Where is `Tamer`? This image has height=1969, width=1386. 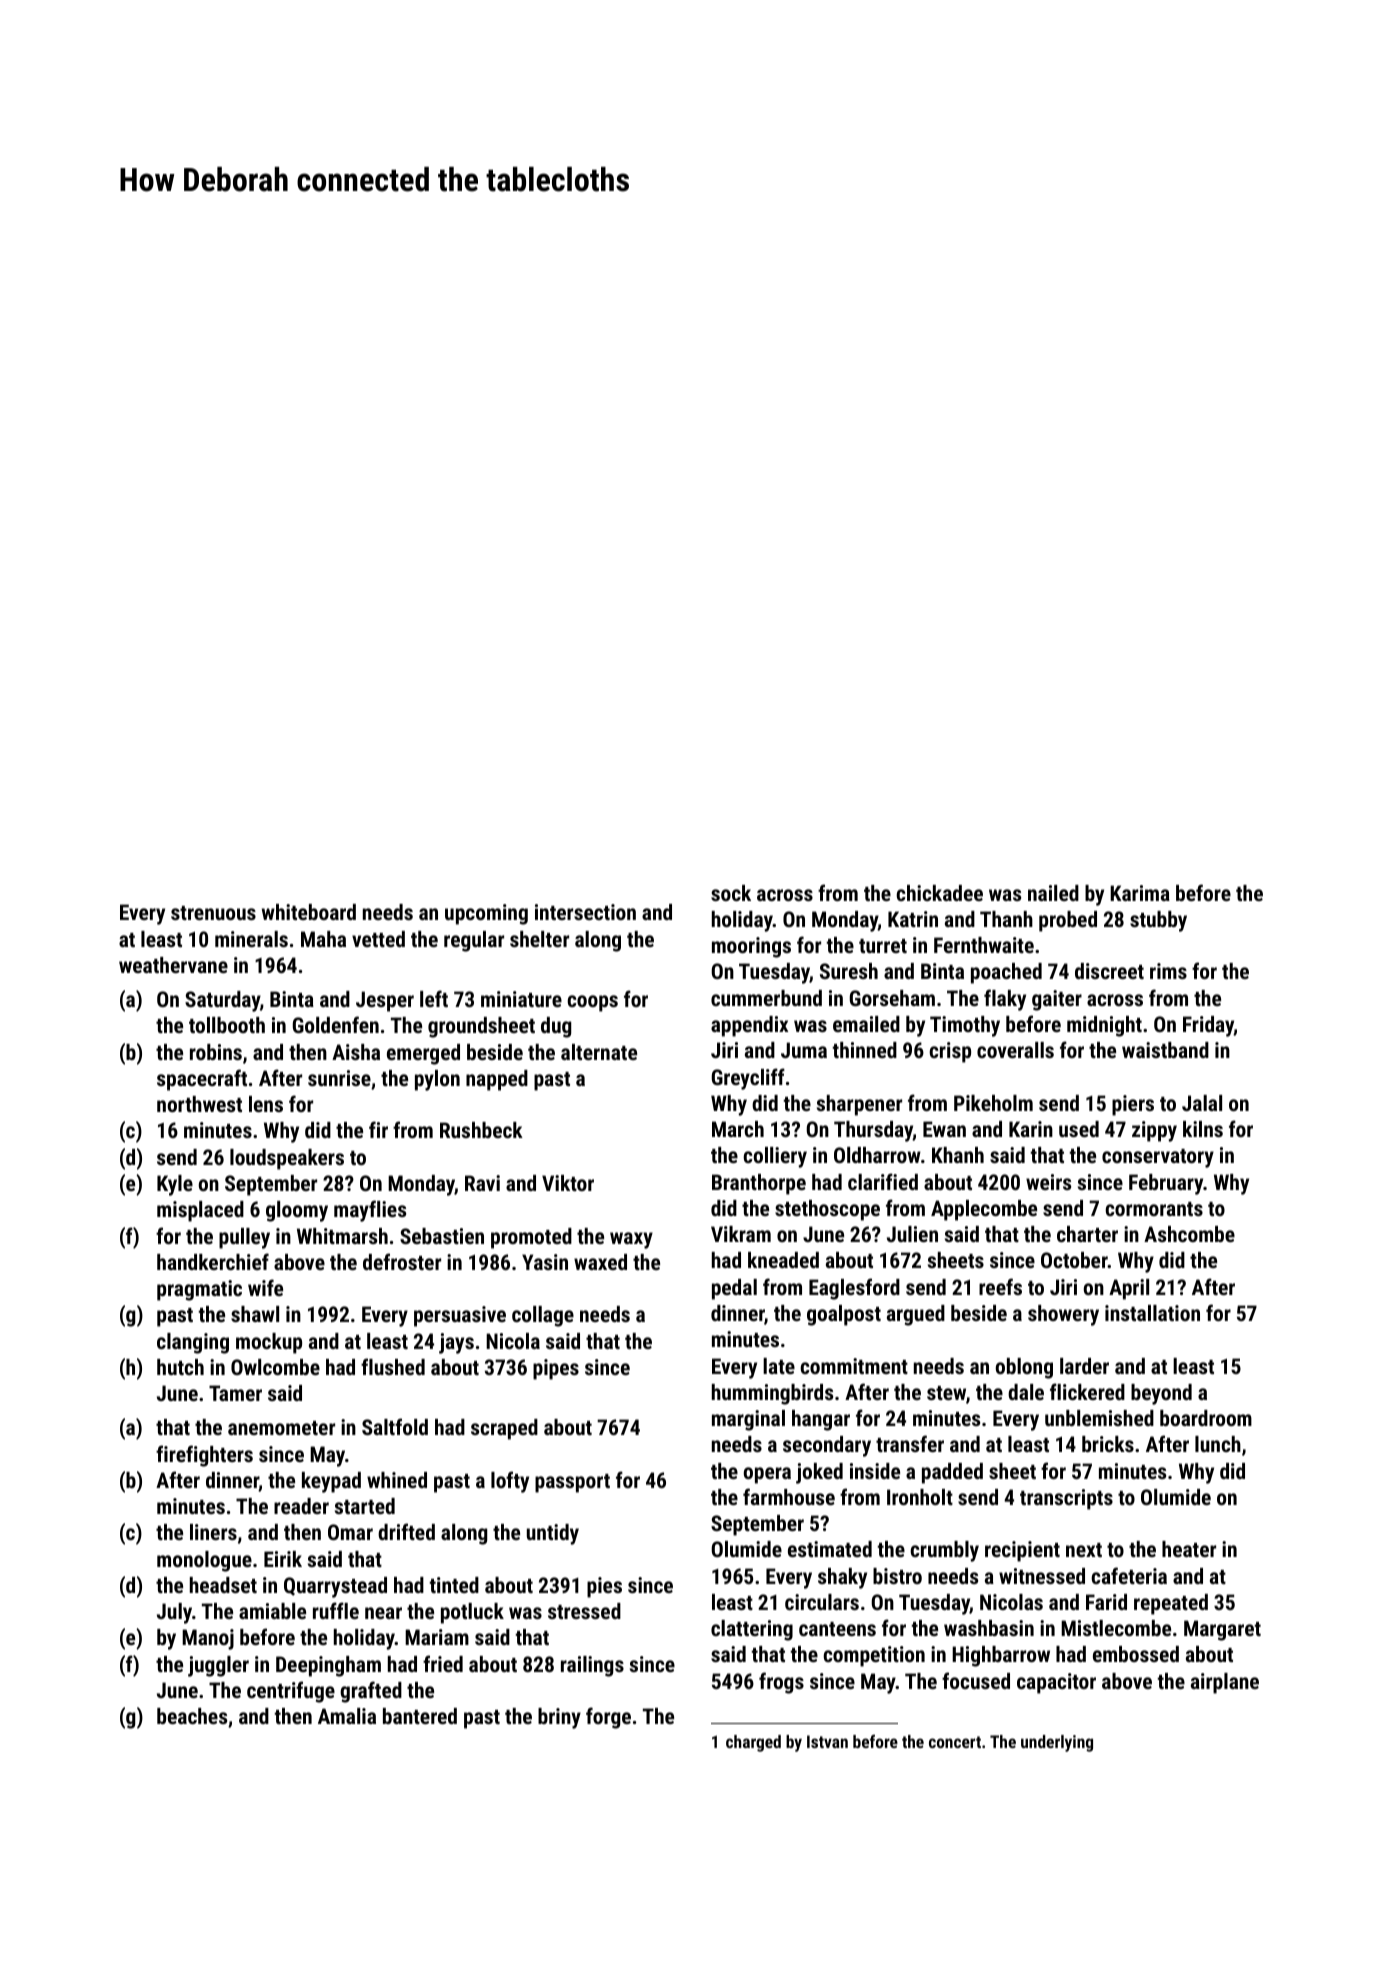
Tamer is located at coordinates (235, 1393).
